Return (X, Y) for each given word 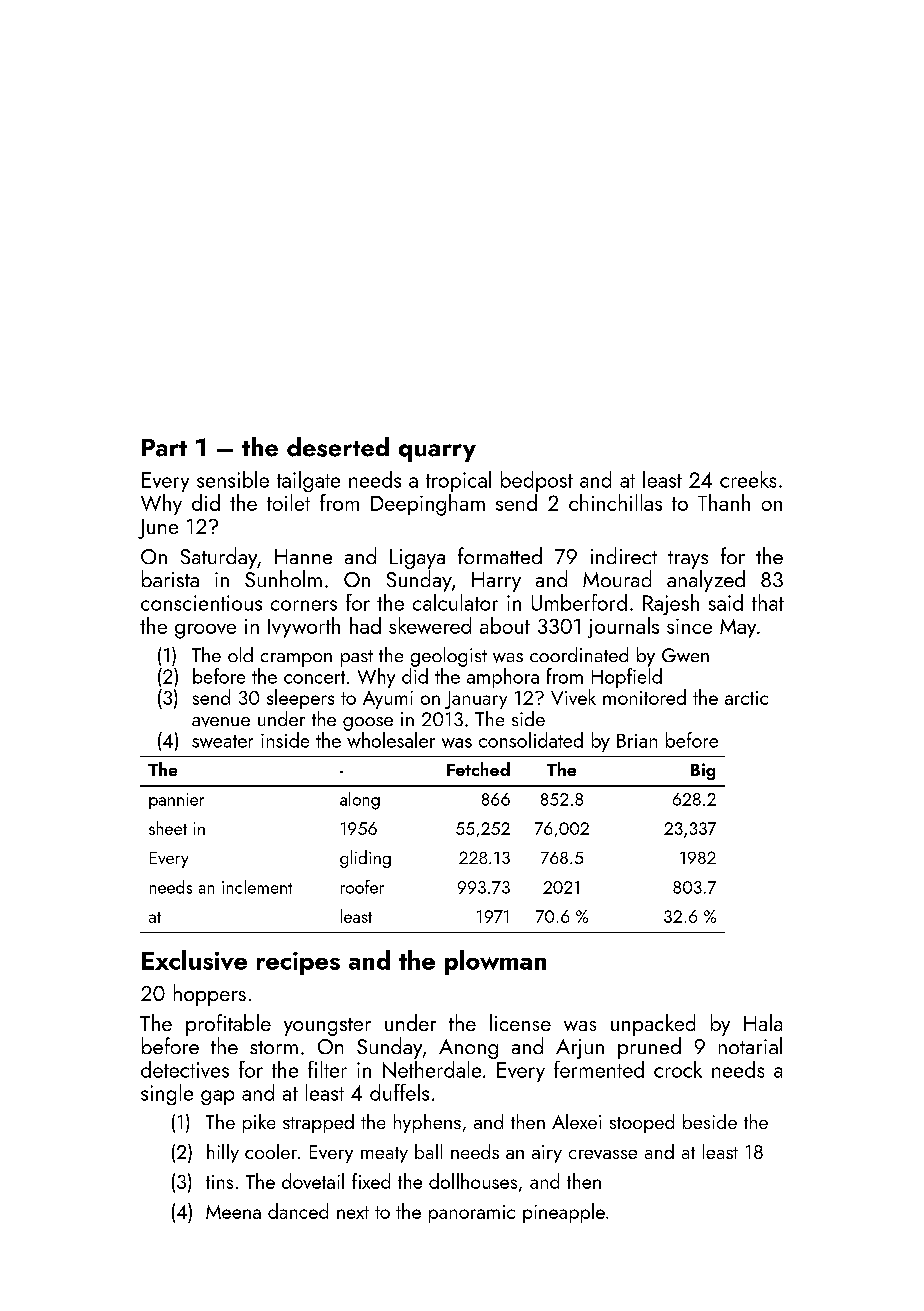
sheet (168, 828)
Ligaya (417, 559)
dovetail (313, 1181)
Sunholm (283, 578)
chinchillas (615, 502)
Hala (763, 1022)
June (158, 529)
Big (703, 771)
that (768, 602)
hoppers (210, 995)
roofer (362, 887)
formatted (500, 555)
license (520, 1022)
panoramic (472, 1214)
